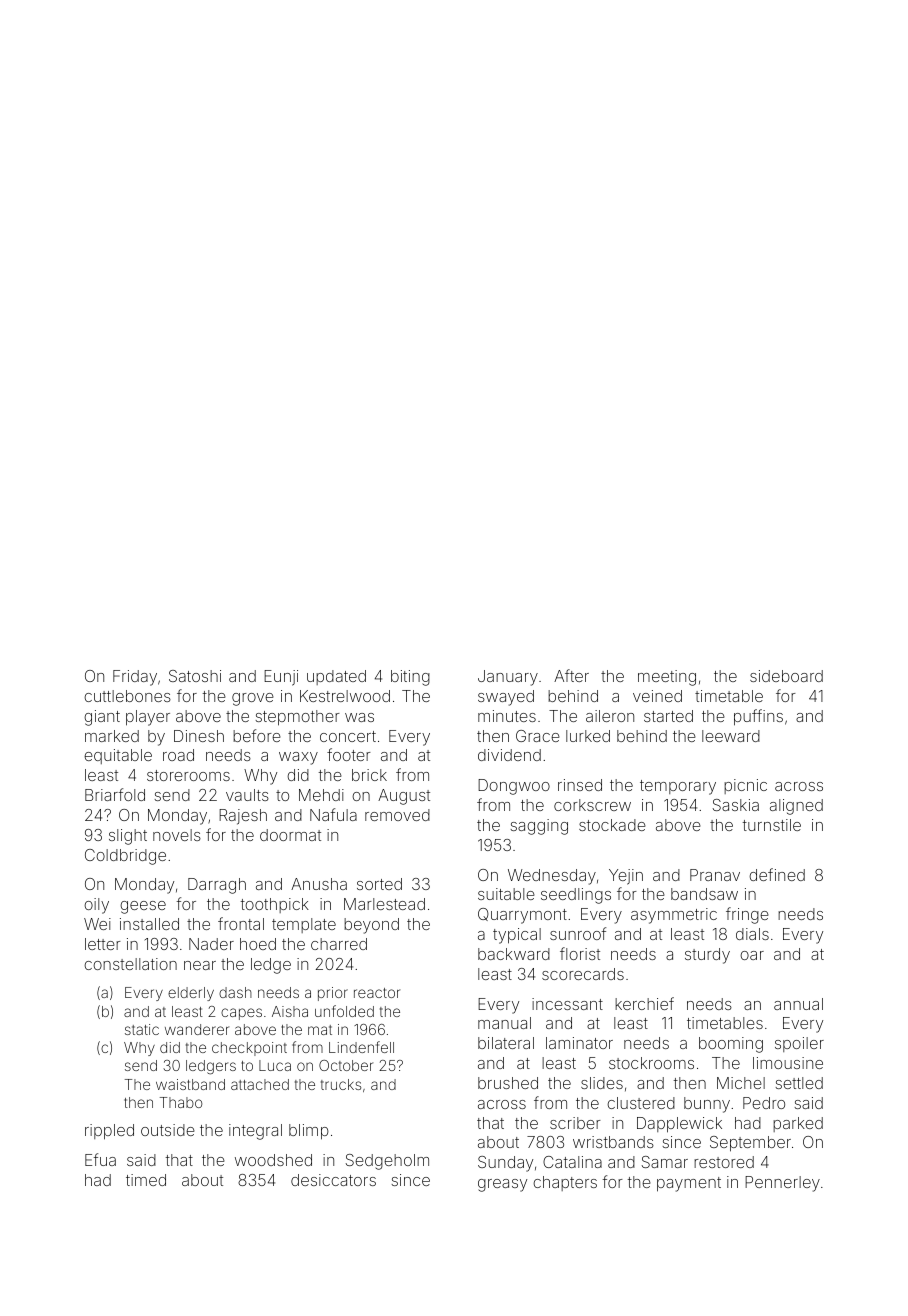  I want to click on brushed, so click(508, 1083).
